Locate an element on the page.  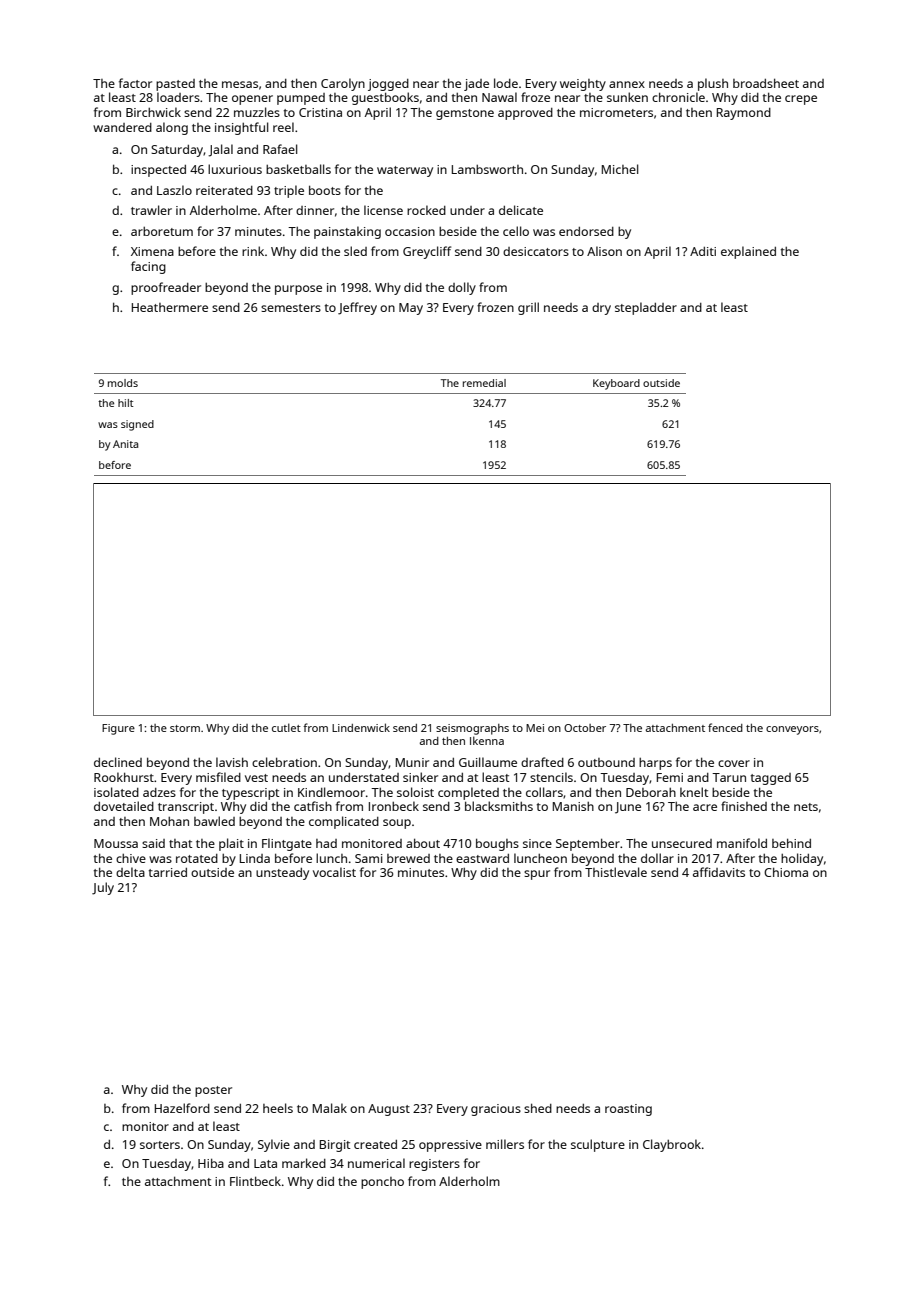
broadsheet is located at coordinates (766, 83).
